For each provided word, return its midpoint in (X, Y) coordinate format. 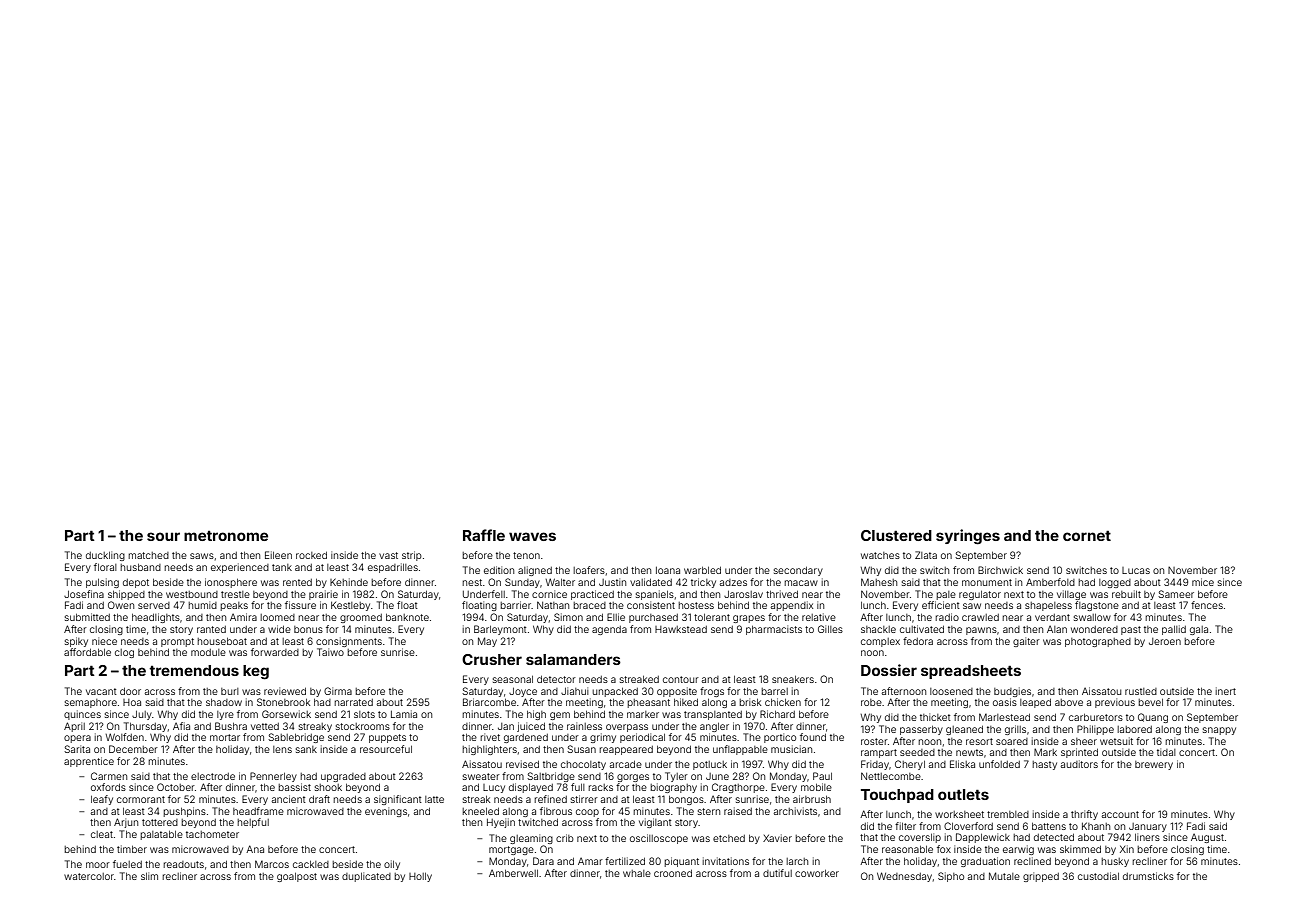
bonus (308, 629)
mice (1203, 582)
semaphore (91, 703)
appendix (792, 606)
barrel (774, 691)
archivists (795, 811)
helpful (253, 823)
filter (905, 826)
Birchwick (1000, 570)
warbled (702, 570)
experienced (240, 568)
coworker (817, 873)
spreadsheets (971, 672)
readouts (183, 864)
